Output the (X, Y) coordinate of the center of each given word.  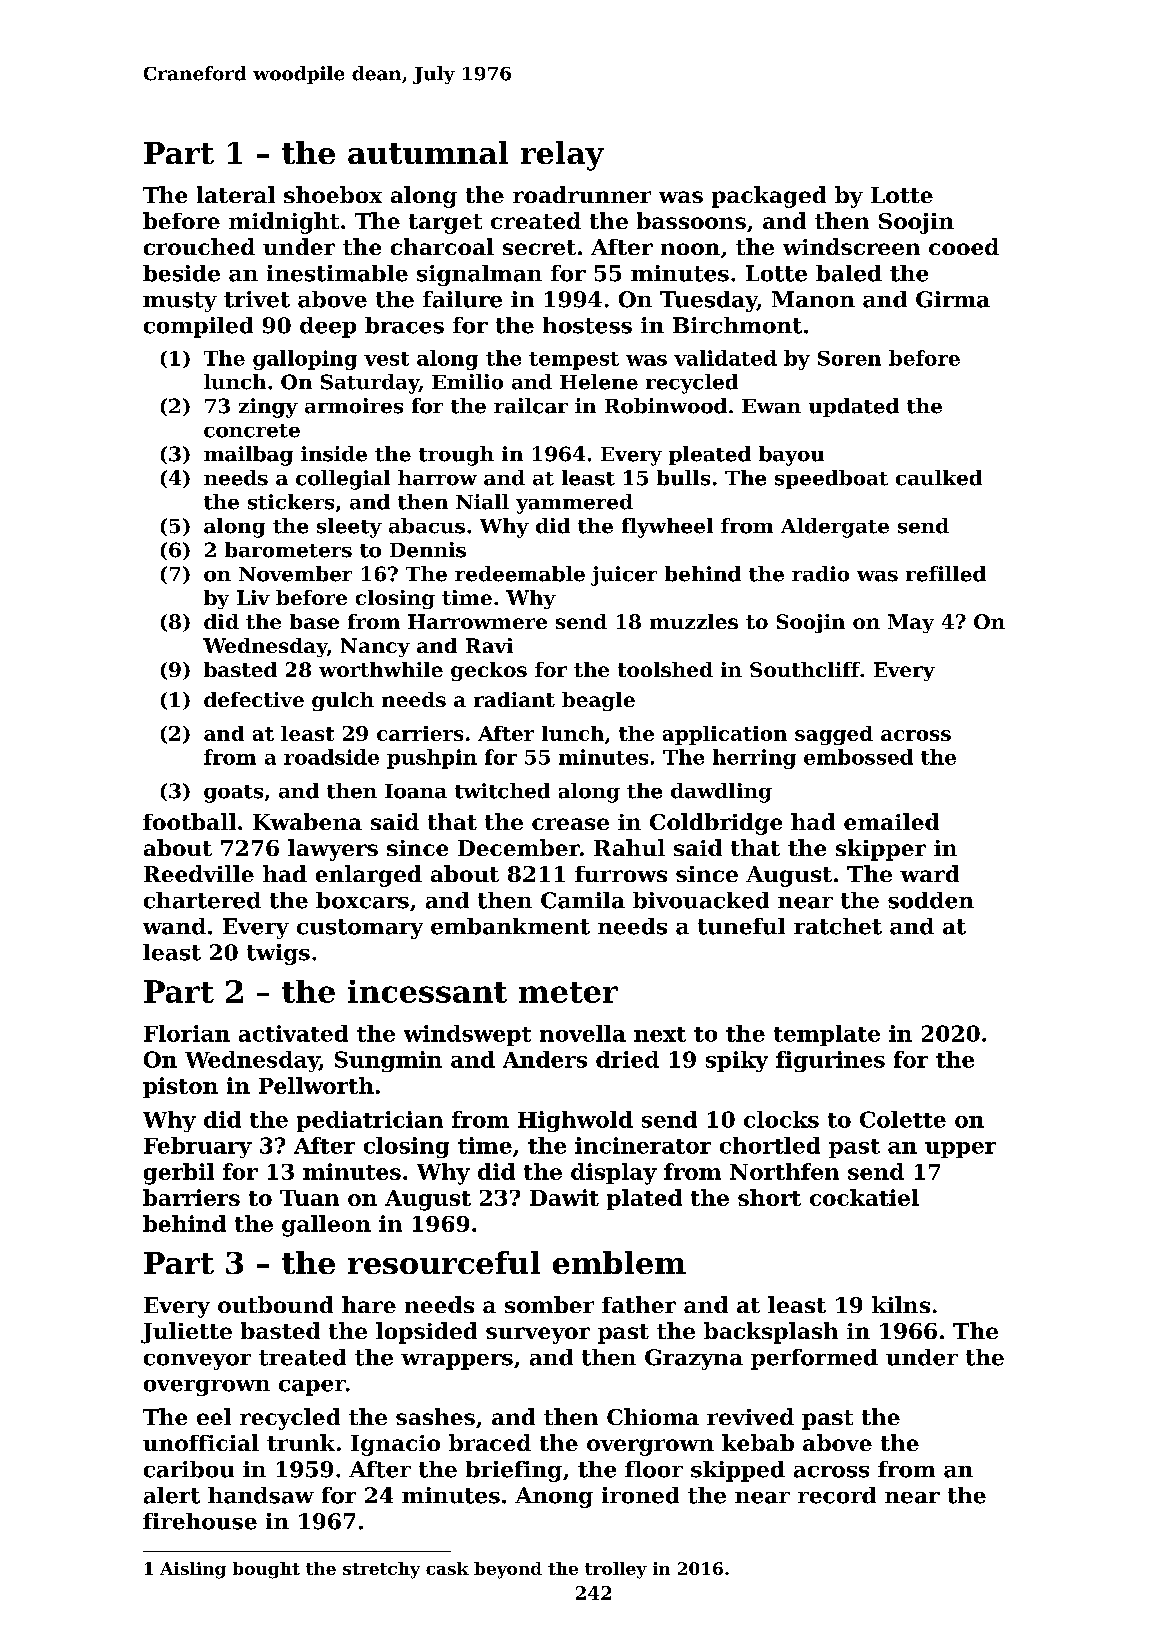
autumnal (428, 152)
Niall (482, 502)
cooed (964, 246)
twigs (278, 954)
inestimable (337, 273)
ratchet (838, 926)
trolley (616, 1570)
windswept (467, 1035)
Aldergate (835, 528)
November (295, 574)
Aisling (193, 1570)
